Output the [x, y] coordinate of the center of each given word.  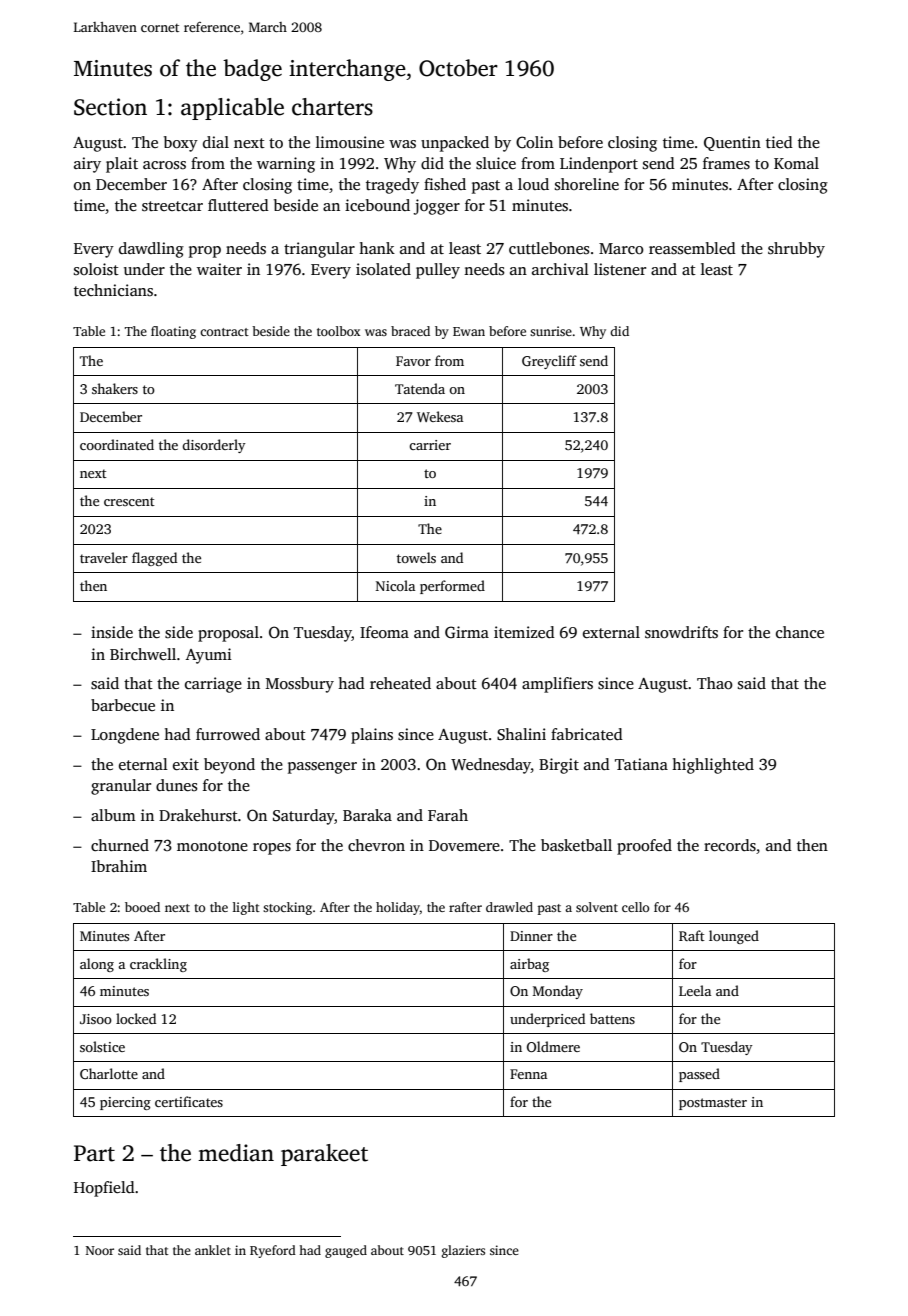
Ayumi [208, 656]
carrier [430, 445]
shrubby [796, 250]
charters [332, 107]
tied [779, 142]
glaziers [463, 1251]
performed [452, 587]
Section [110, 107]
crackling [158, 965]
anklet [213, 1250]
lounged [734, 937]
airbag [529, 965]
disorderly [214, 446]
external [611, 632]
